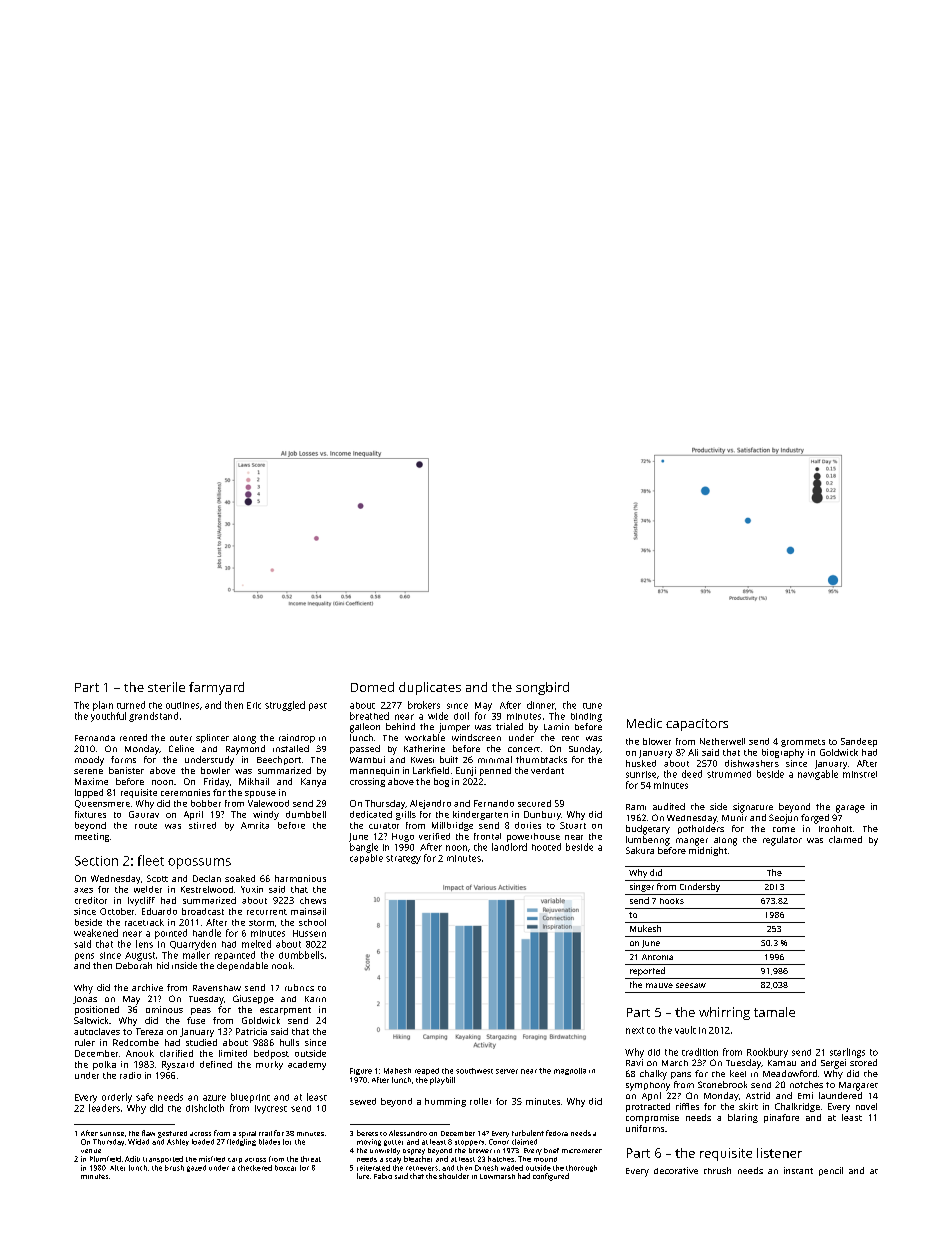 The image size is (952, 1233). Describe the element at coordinates (782, 841) in the screenshot. I see `regulator` at that location.
